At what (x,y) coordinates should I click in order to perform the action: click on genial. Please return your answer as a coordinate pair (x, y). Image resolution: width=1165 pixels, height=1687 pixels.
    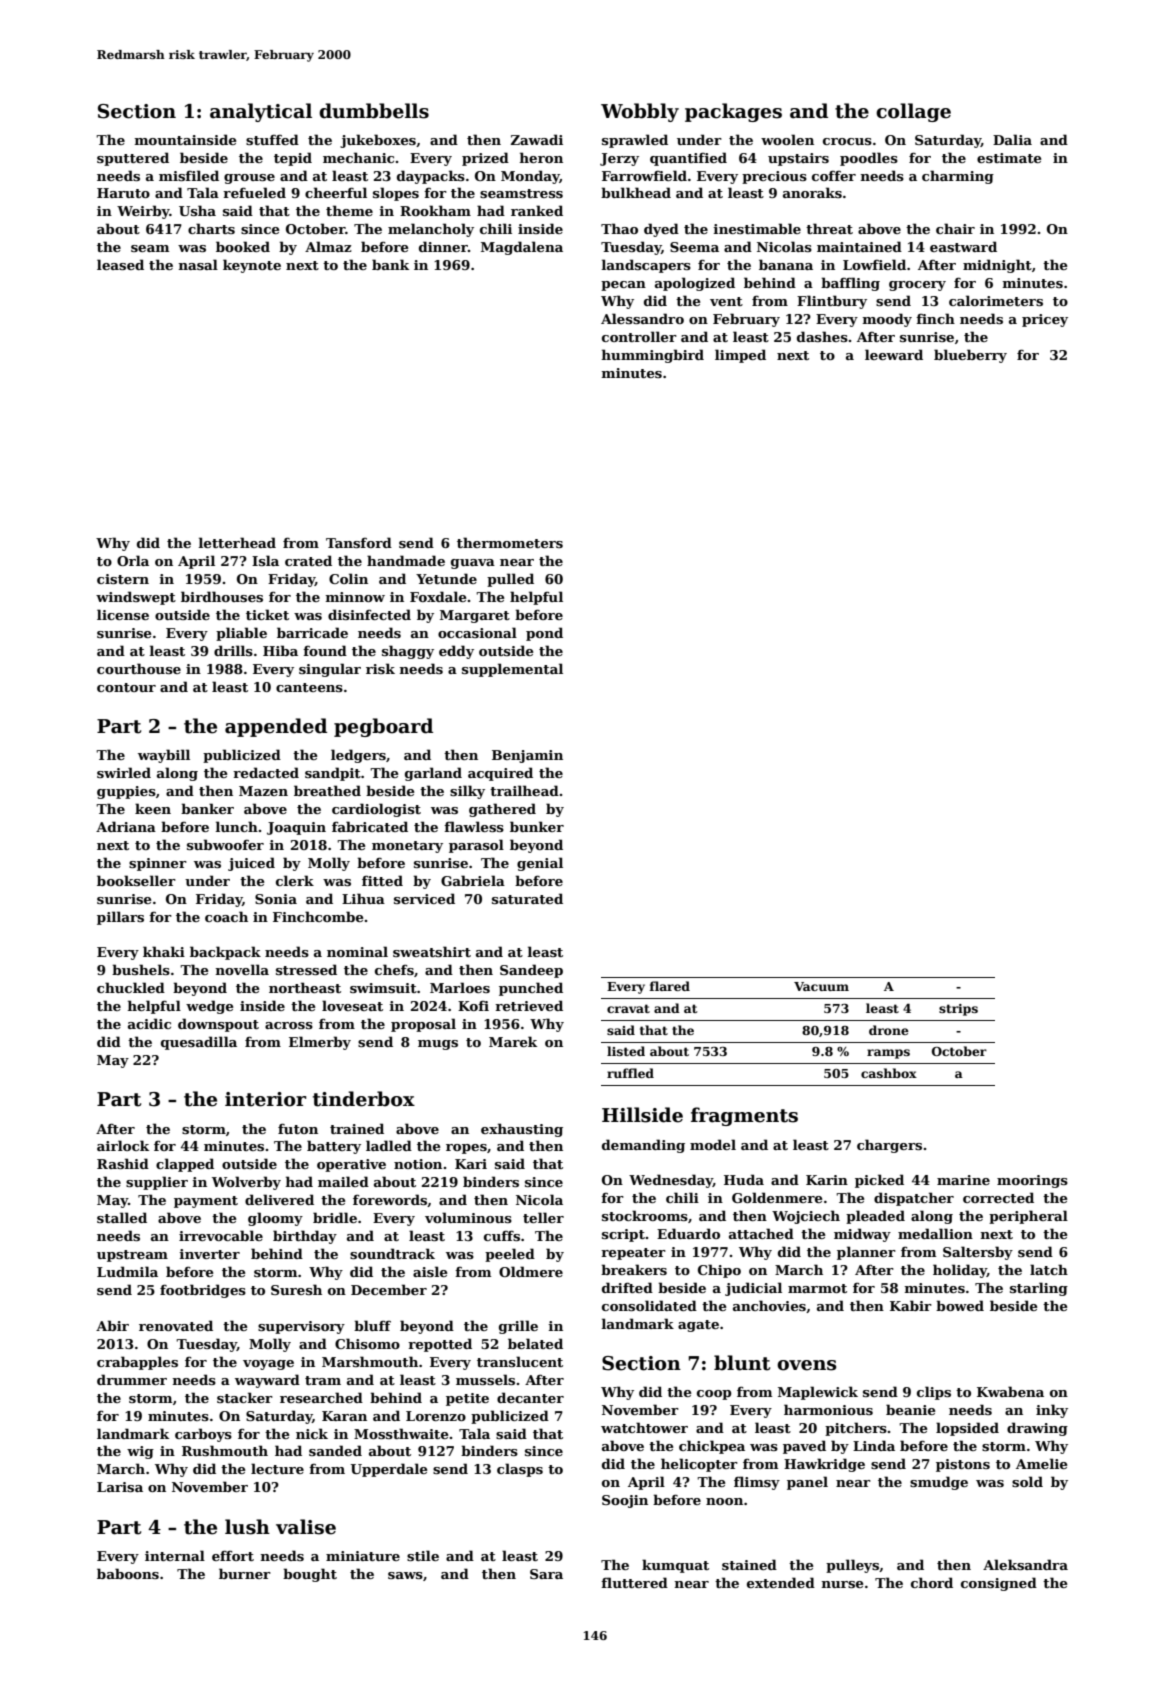
    Looking at the image, I should click on (540, 864).
